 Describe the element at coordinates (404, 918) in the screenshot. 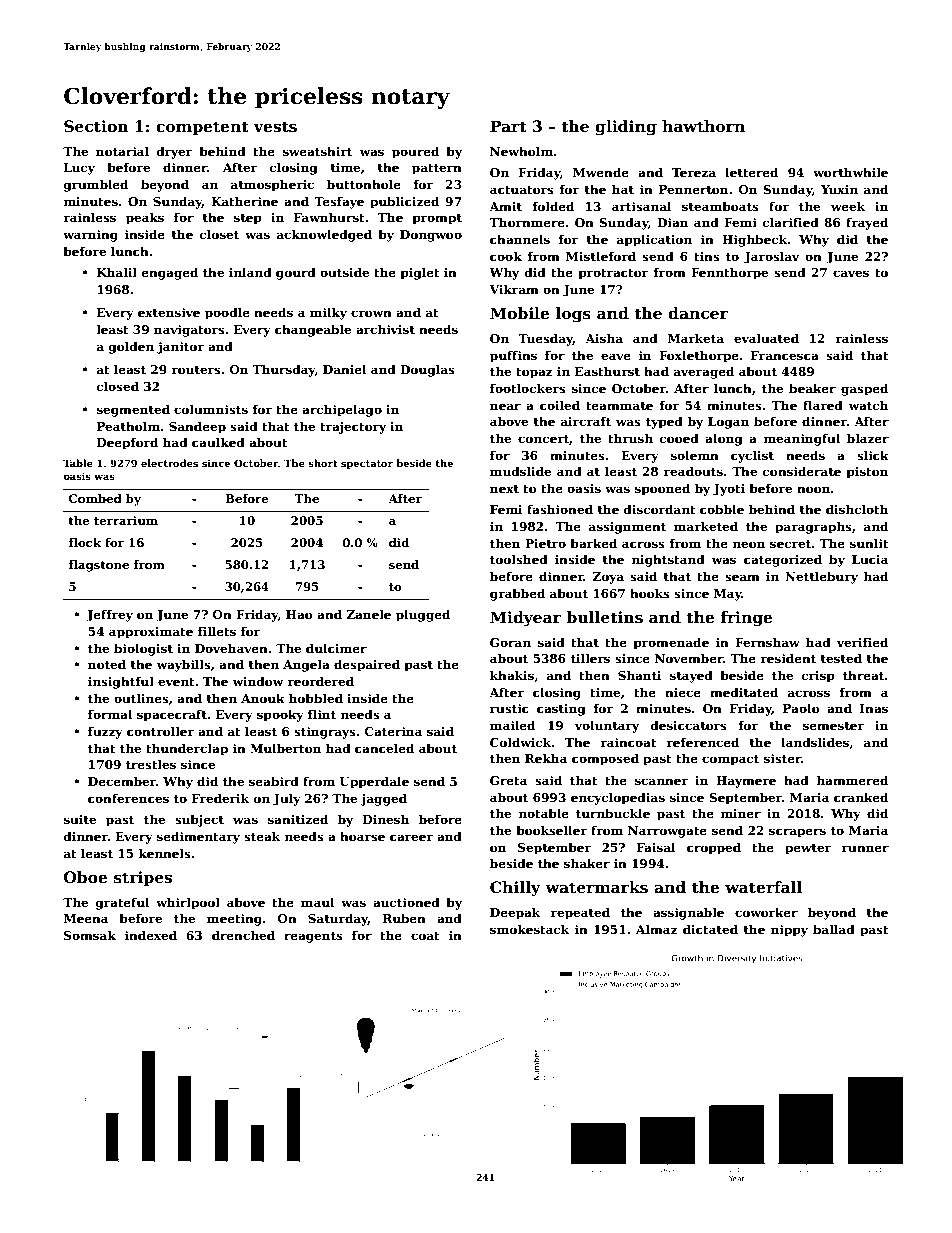

I see `Ruben` at that location.
